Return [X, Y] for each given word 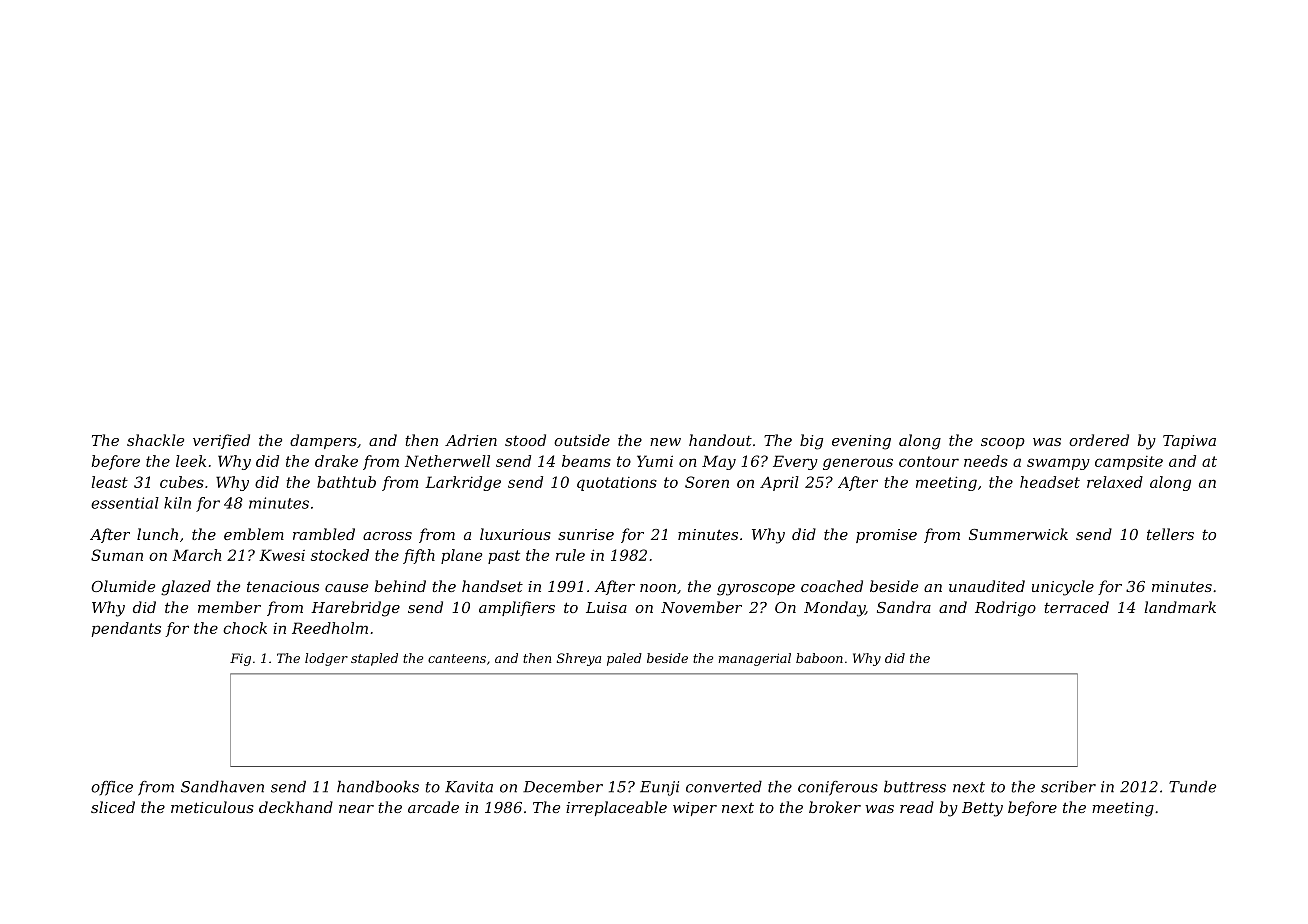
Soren [707, 482]
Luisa [606, 607]
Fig [240, 659]
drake [336, 461]
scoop [1003, 443]
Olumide [123, 586]
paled [624, 659]
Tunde [1192, 786]
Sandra [904, 607]
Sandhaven [222, 786]
